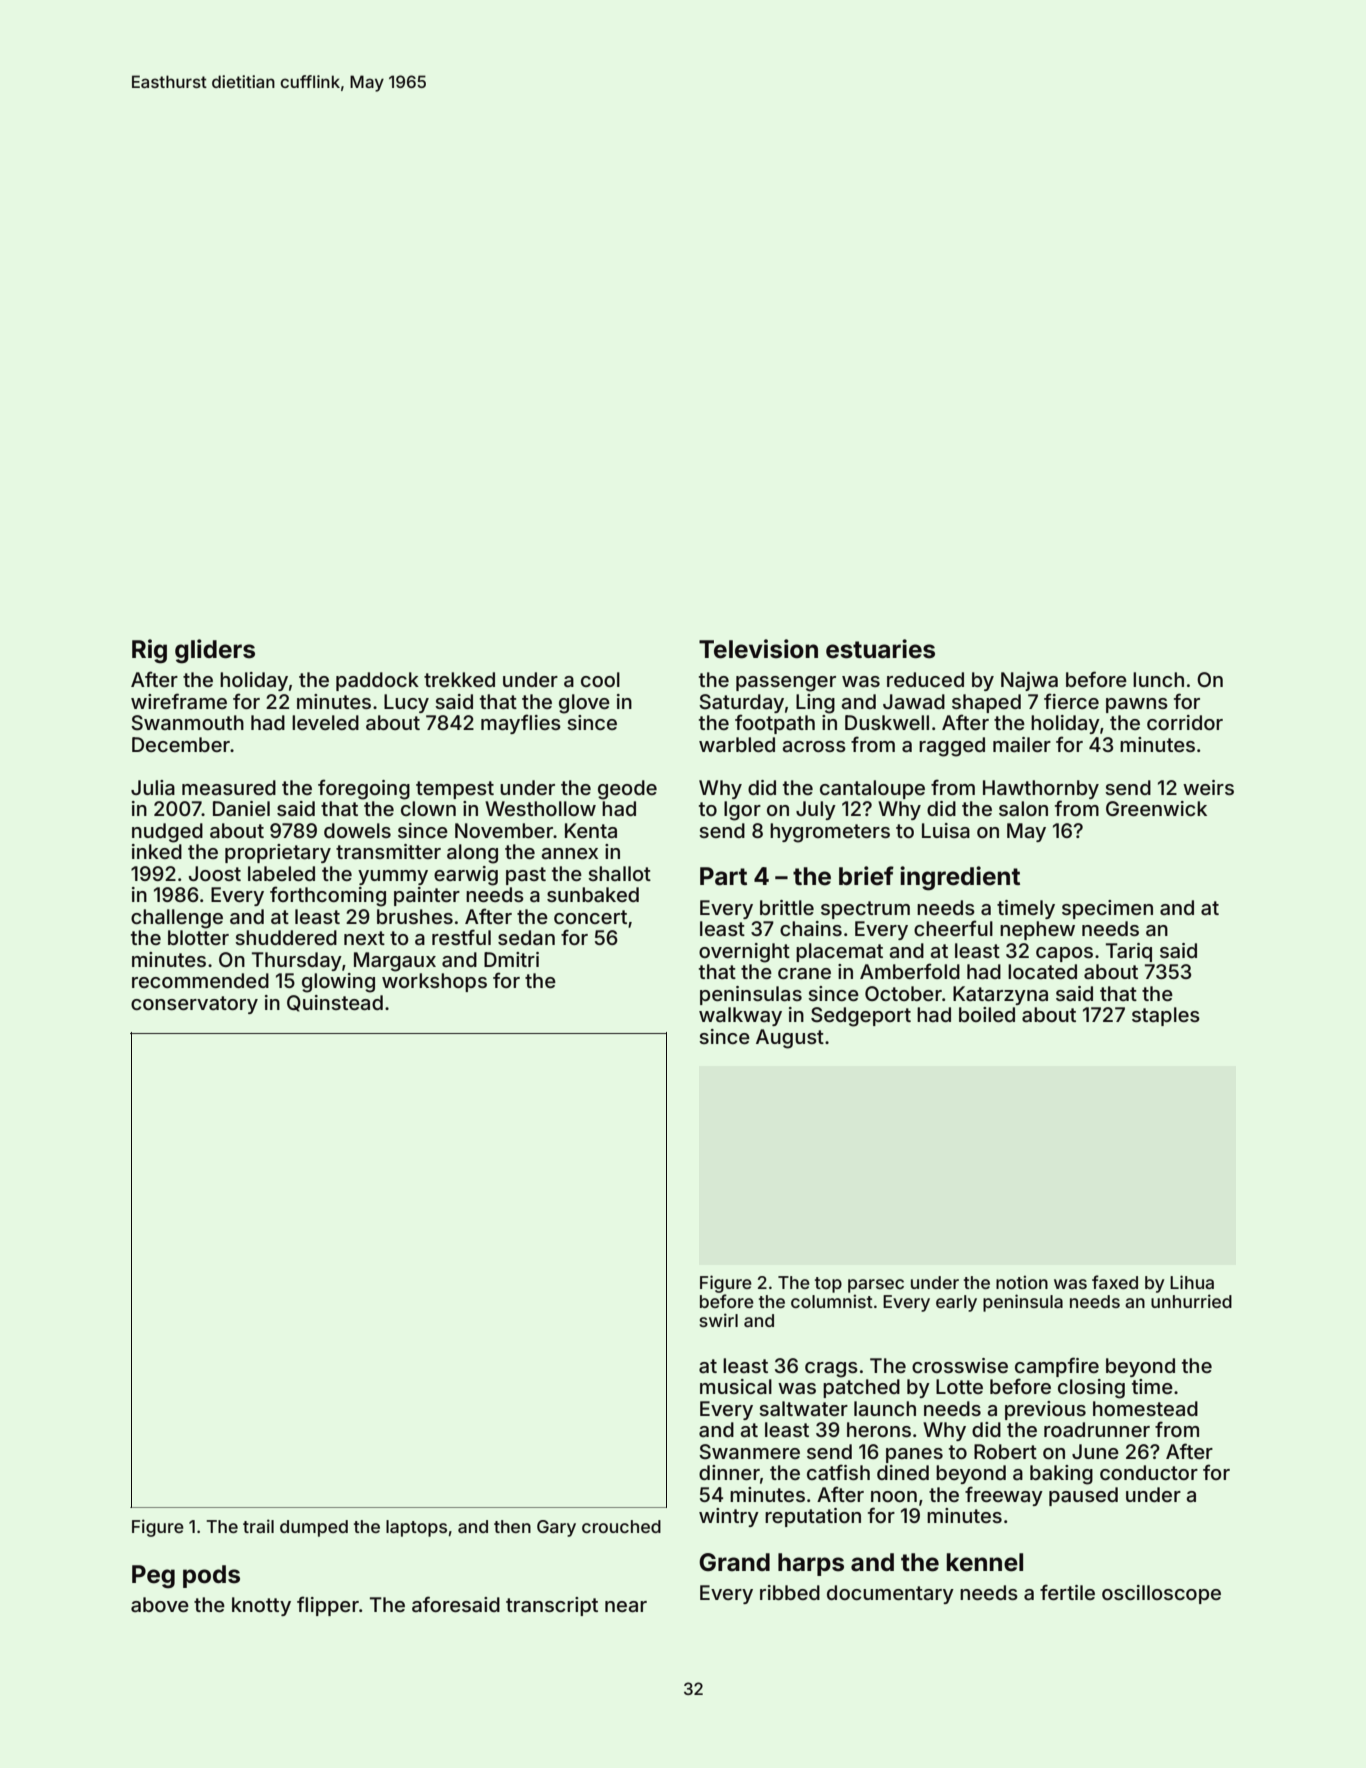 This screenshot has width=1366, height=1768. Describe the element at coordinates (590, 917) in the screenshot. I see `concert` at that location.
